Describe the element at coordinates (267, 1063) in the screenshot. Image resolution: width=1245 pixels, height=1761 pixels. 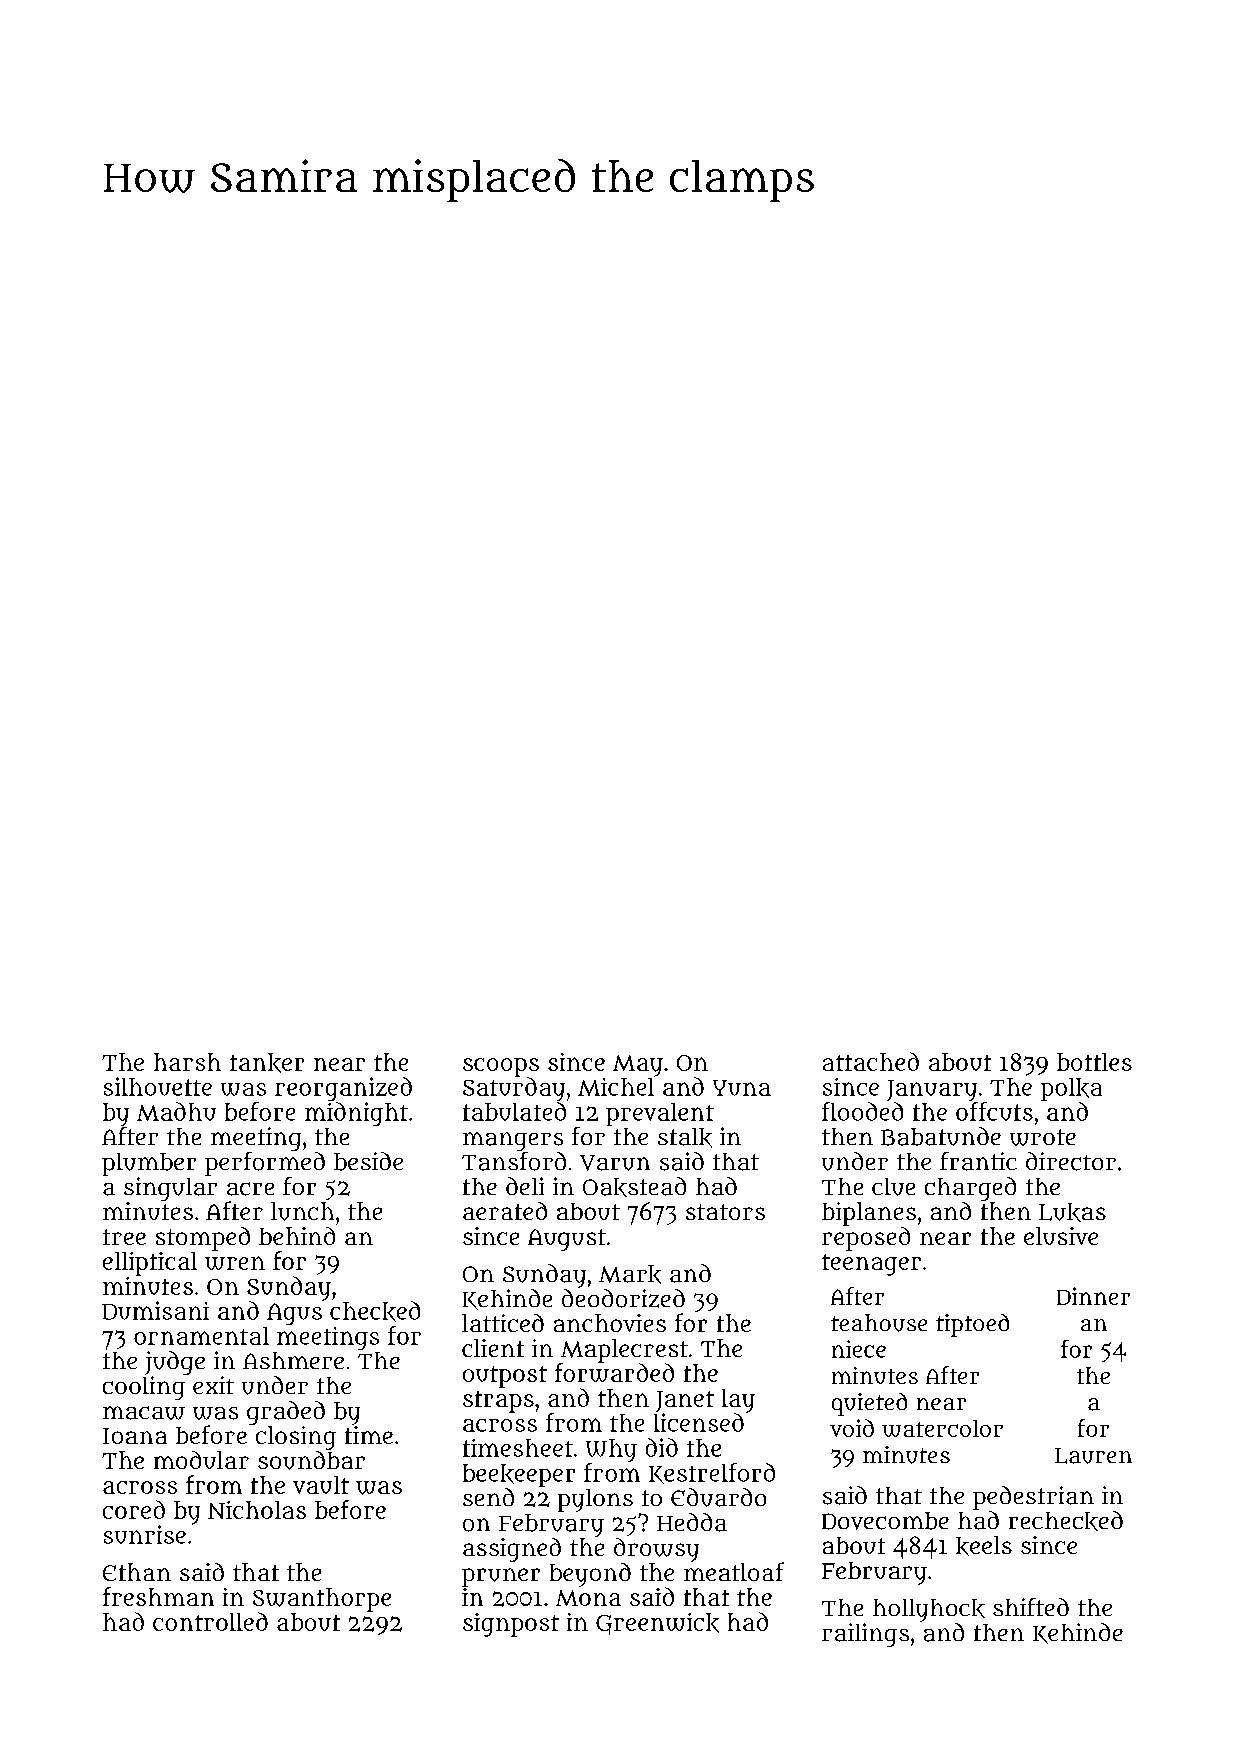
I see `tanker` at that location.
